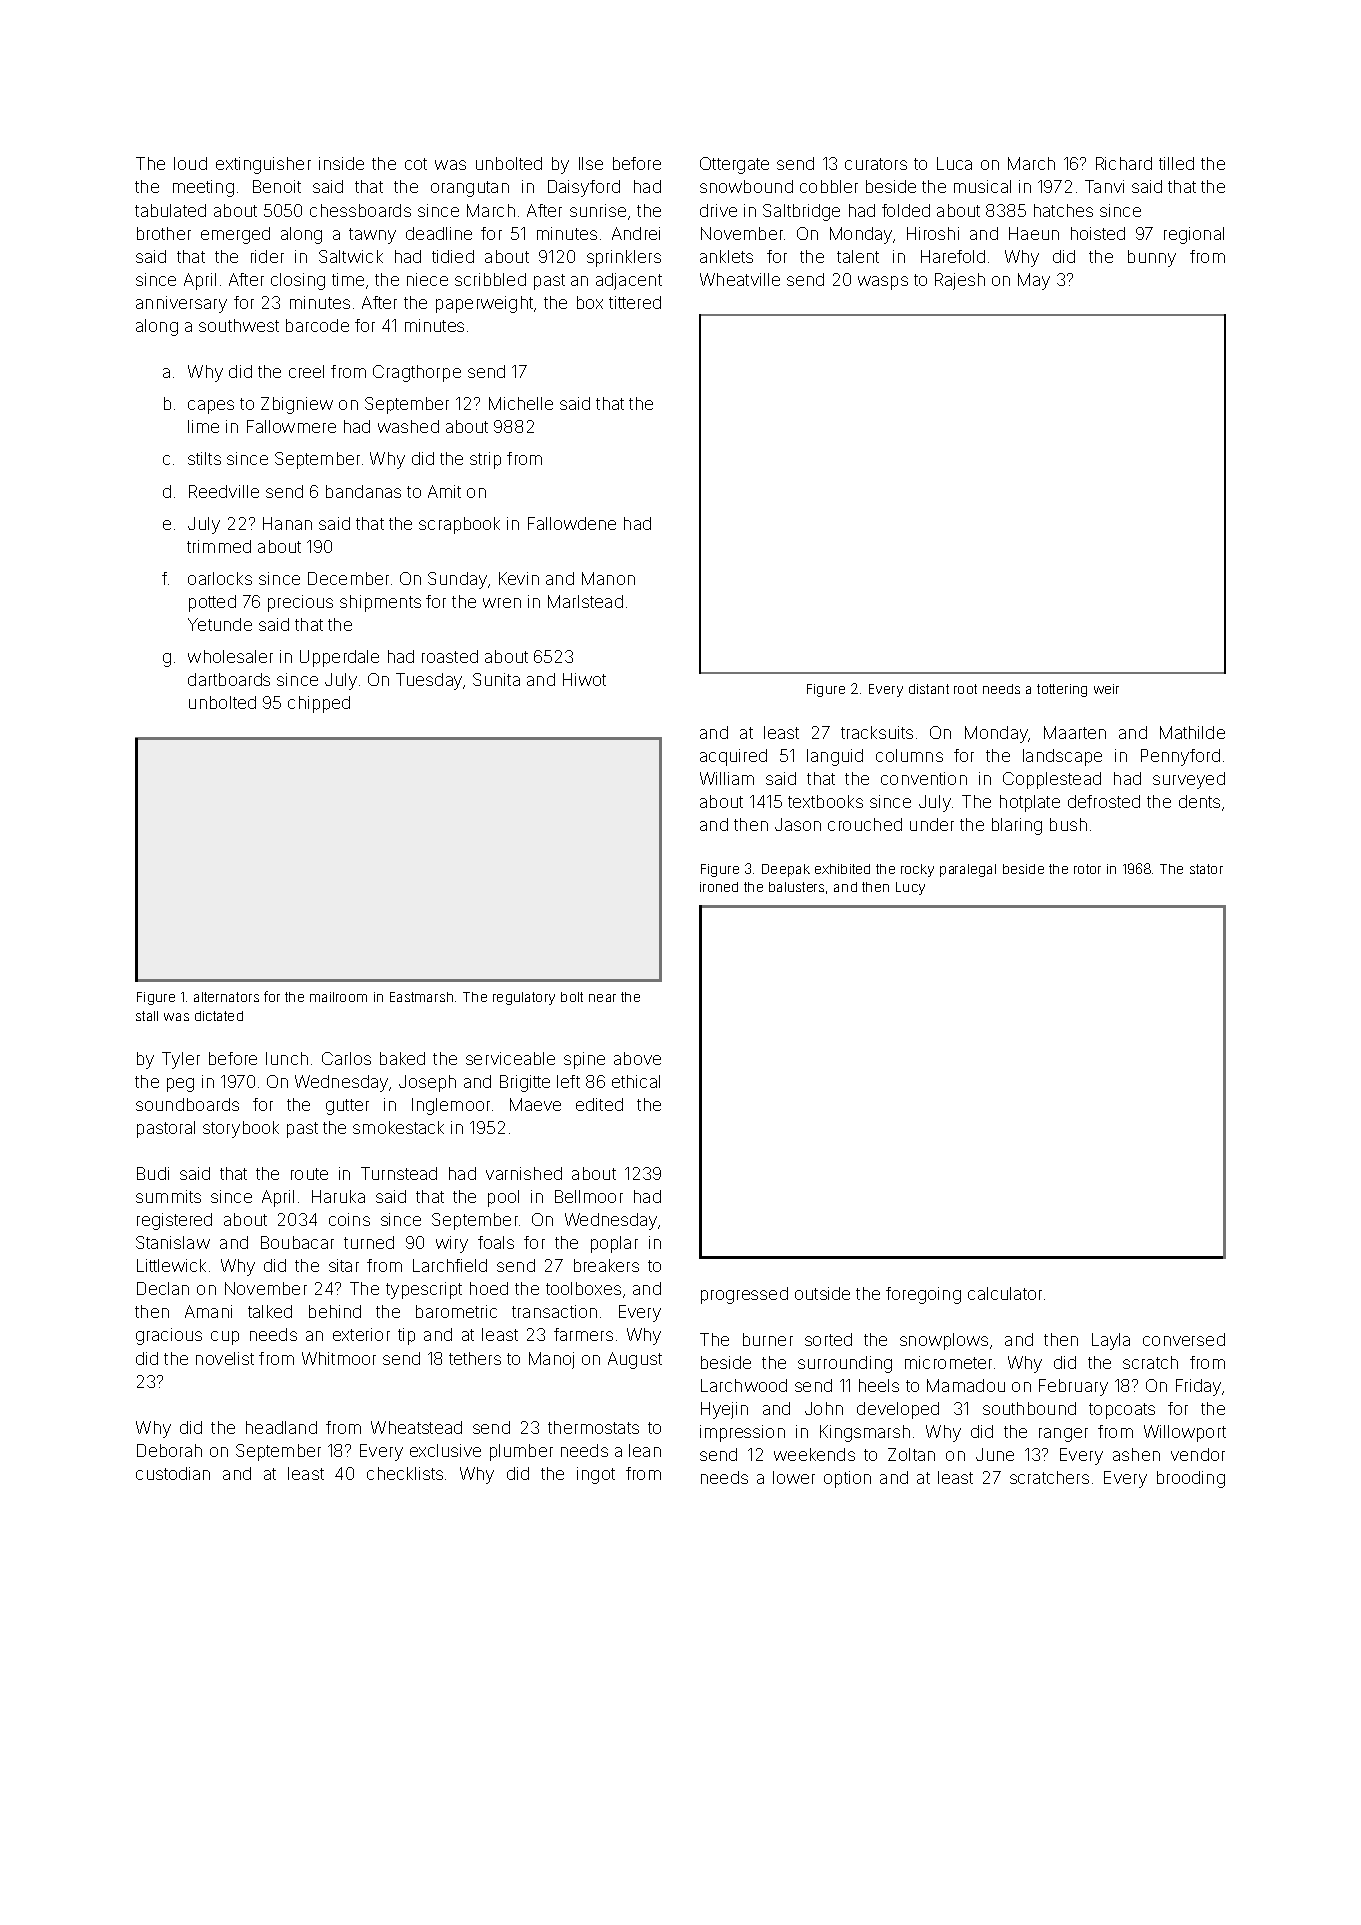  What do you see at coordinates (1176, 163) in the image?
I see `tilled` at bounding box center [1176, 163].
